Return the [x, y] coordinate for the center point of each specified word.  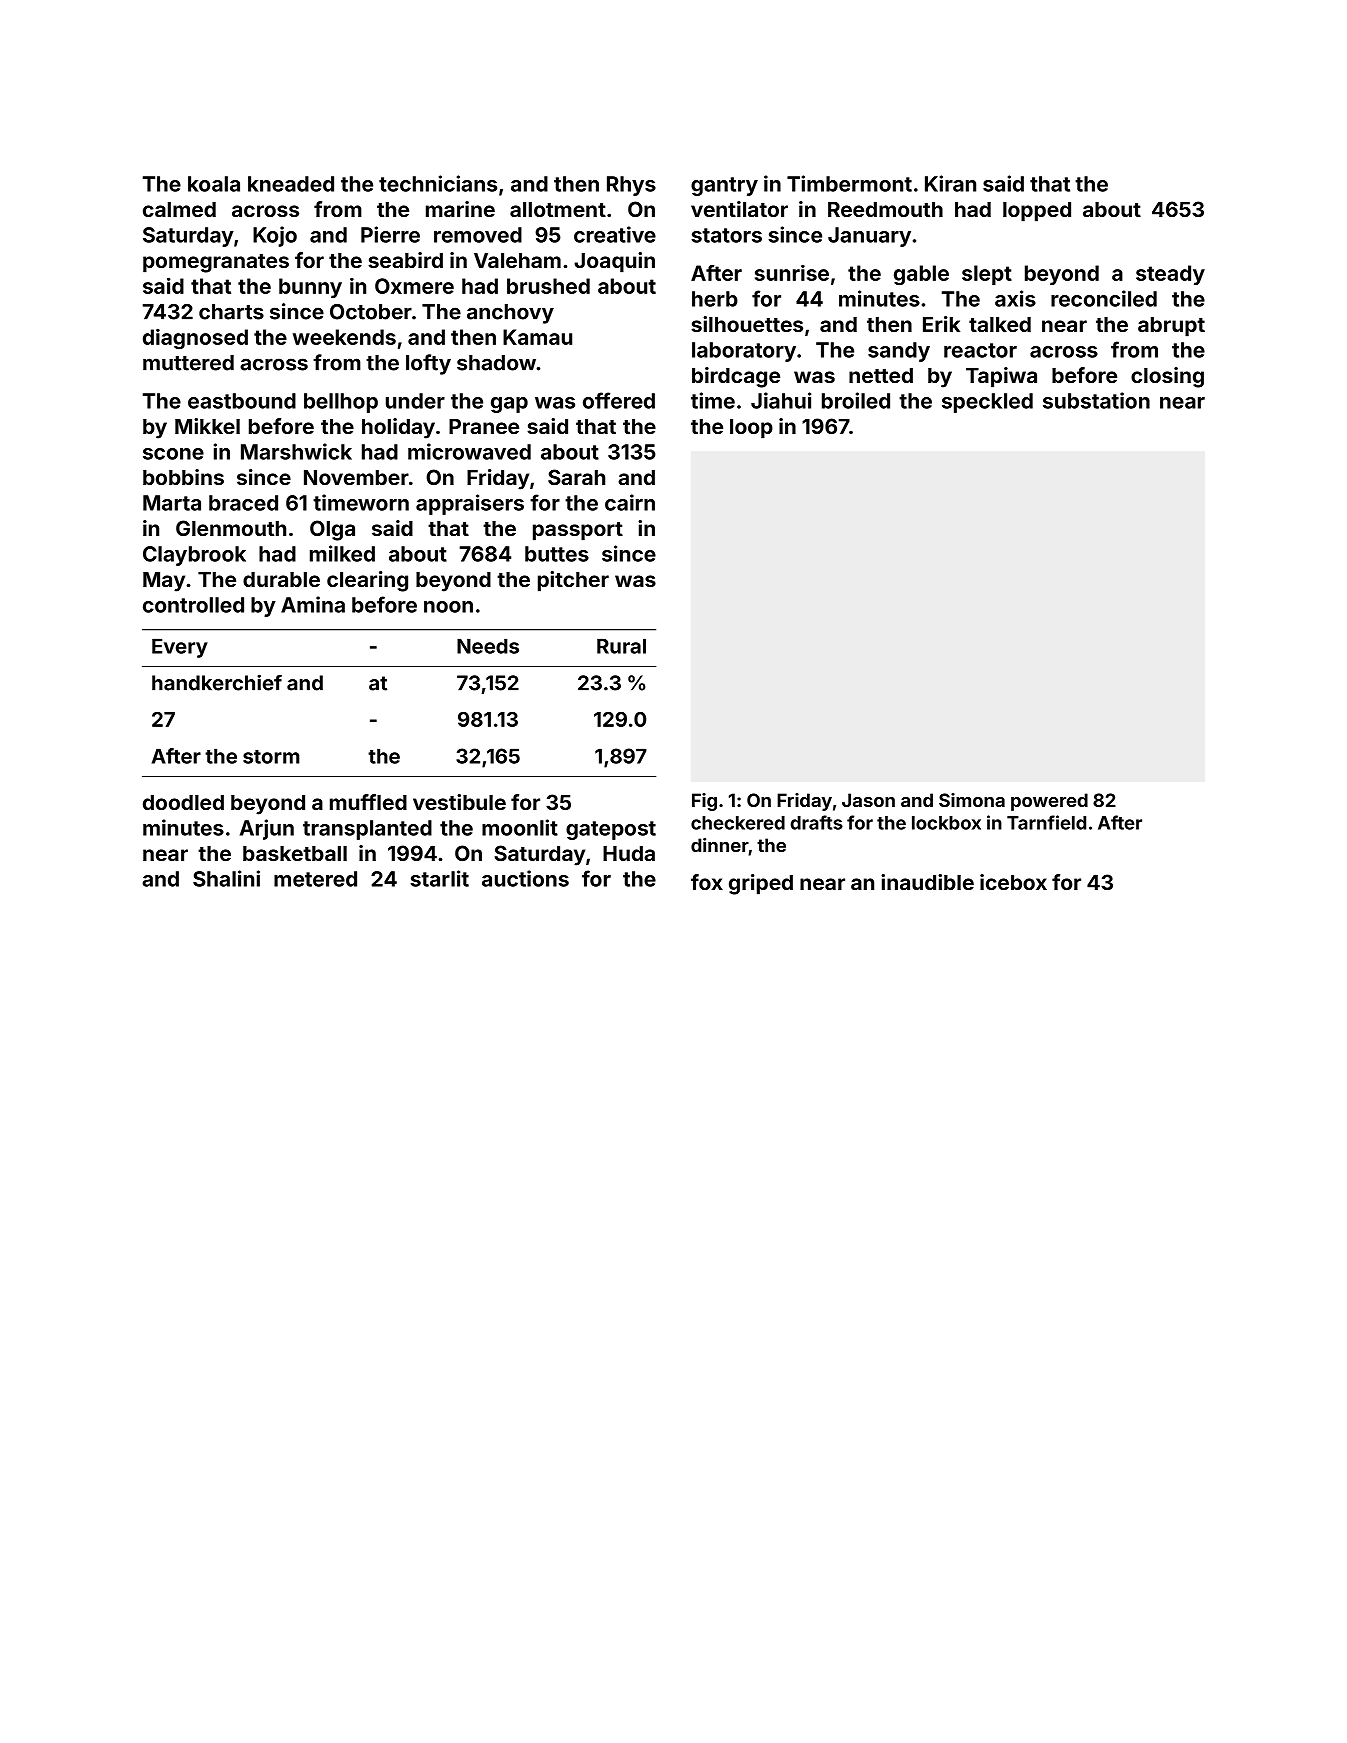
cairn [630, 502]
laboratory [744, 352]
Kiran [950, 183]
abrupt [1171, 327]
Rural [621, 646]
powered [1049, 802]
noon [448, 607]
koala [214, 184]
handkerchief [217, 682]
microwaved [469, 451]
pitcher [573, 581]
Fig [704, 802]
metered [315, 879]
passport [578, 531]
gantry [724, 186]
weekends [344, 337]
